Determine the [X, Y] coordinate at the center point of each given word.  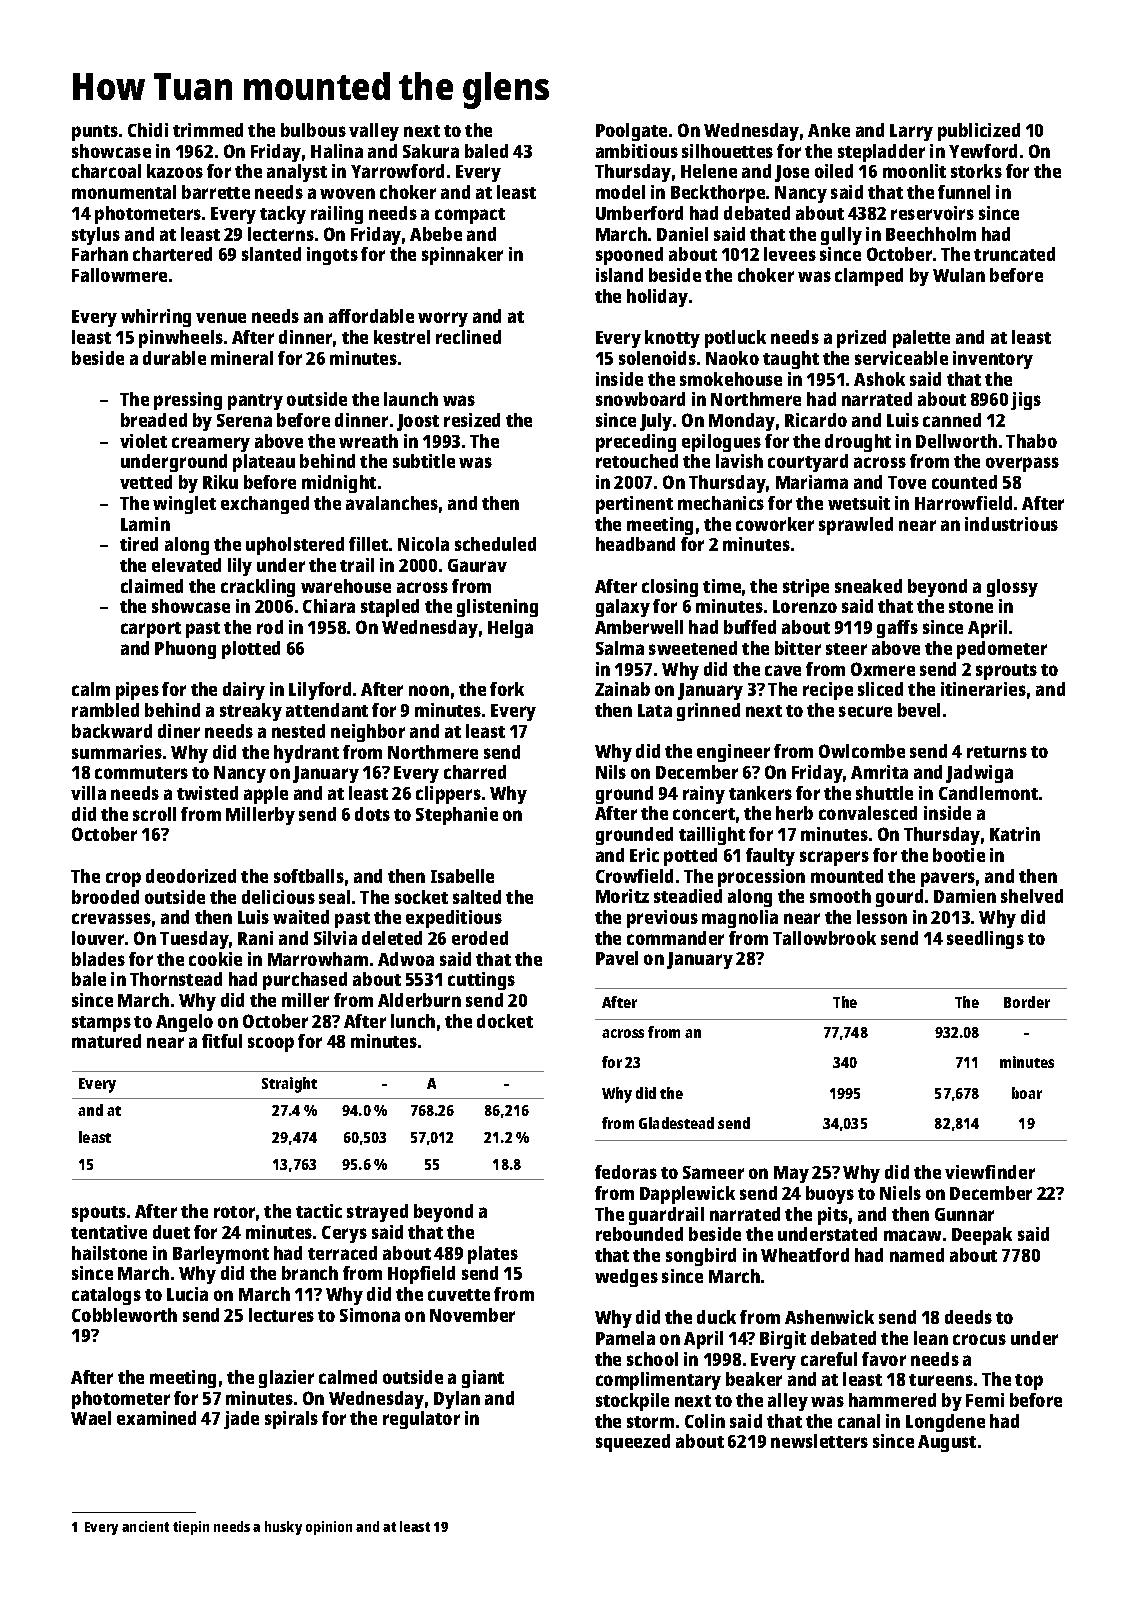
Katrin [1015, 834]
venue [221, 317]
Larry [911, 132]
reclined [468, 337]
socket [421, 897]
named [917, 1255]
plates [493, 1255]
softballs [309, 876]
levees [790, 254]
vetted [146, 482]
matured [106, 1041]
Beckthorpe [718, 194]
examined [156, 1418]
